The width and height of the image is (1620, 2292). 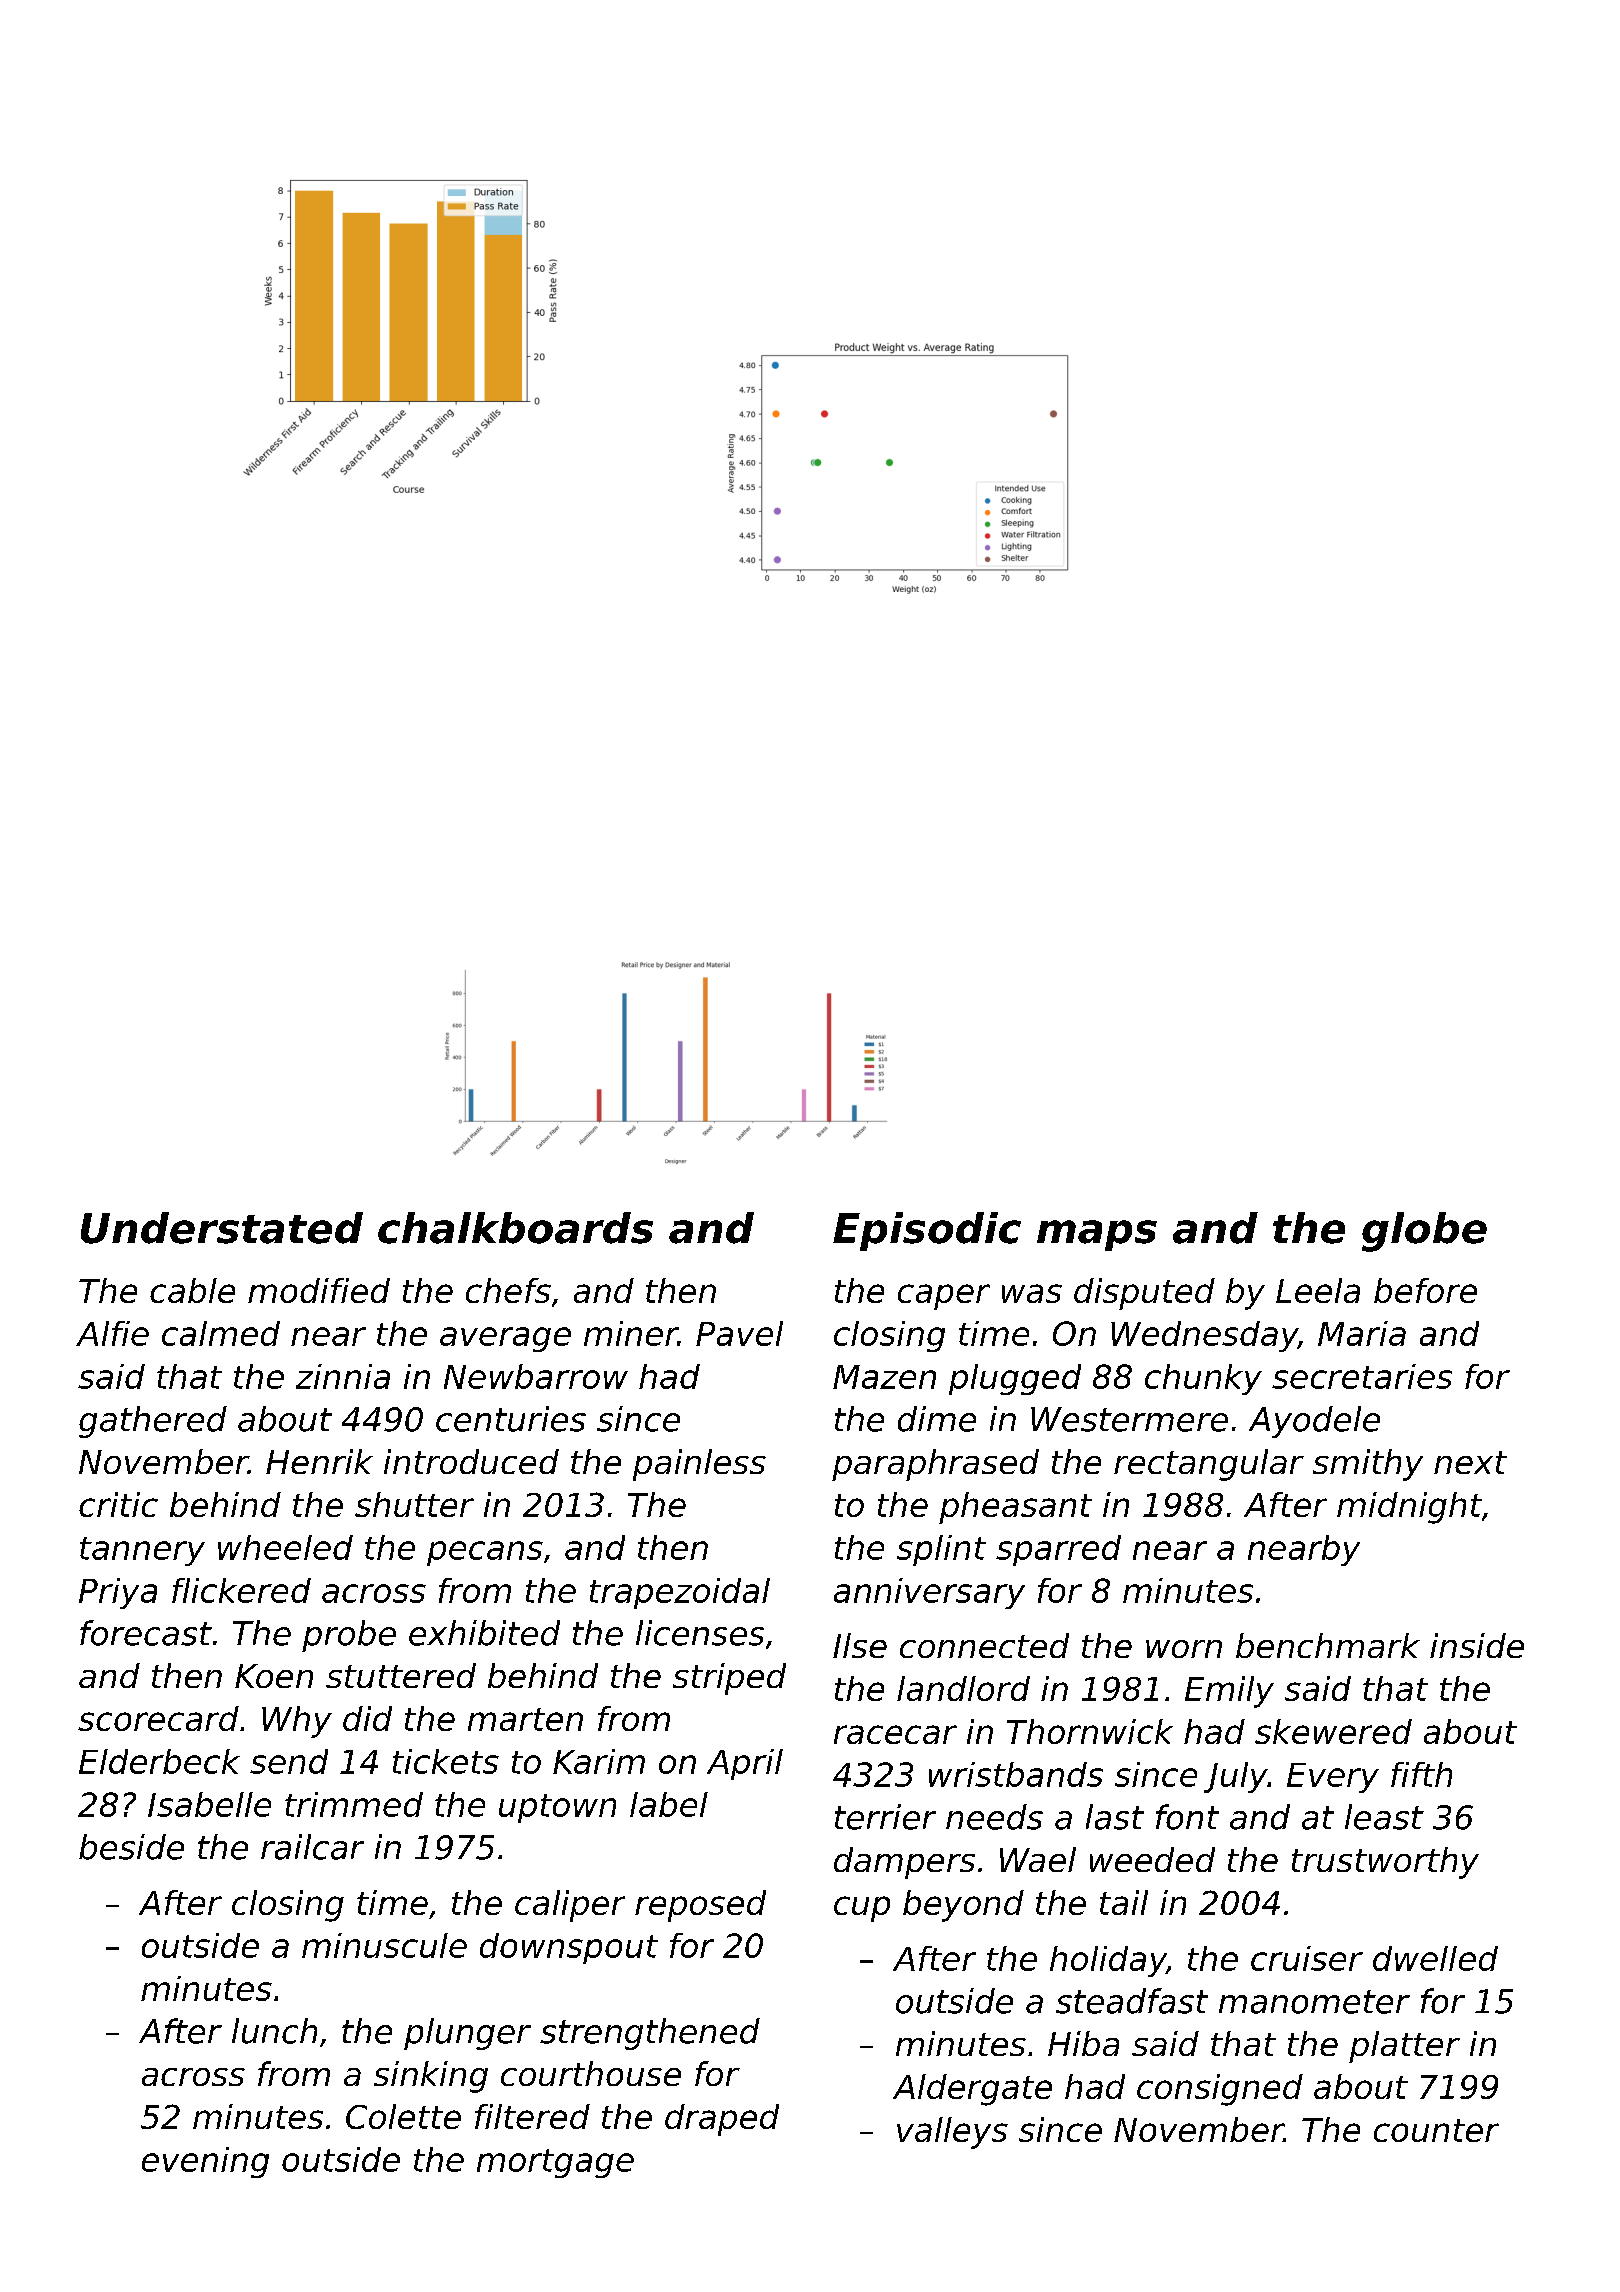 What do you see at coordinates (1314, 1422) in the image?
I see `Ayodele` at bounding box center [1314, 1422].
